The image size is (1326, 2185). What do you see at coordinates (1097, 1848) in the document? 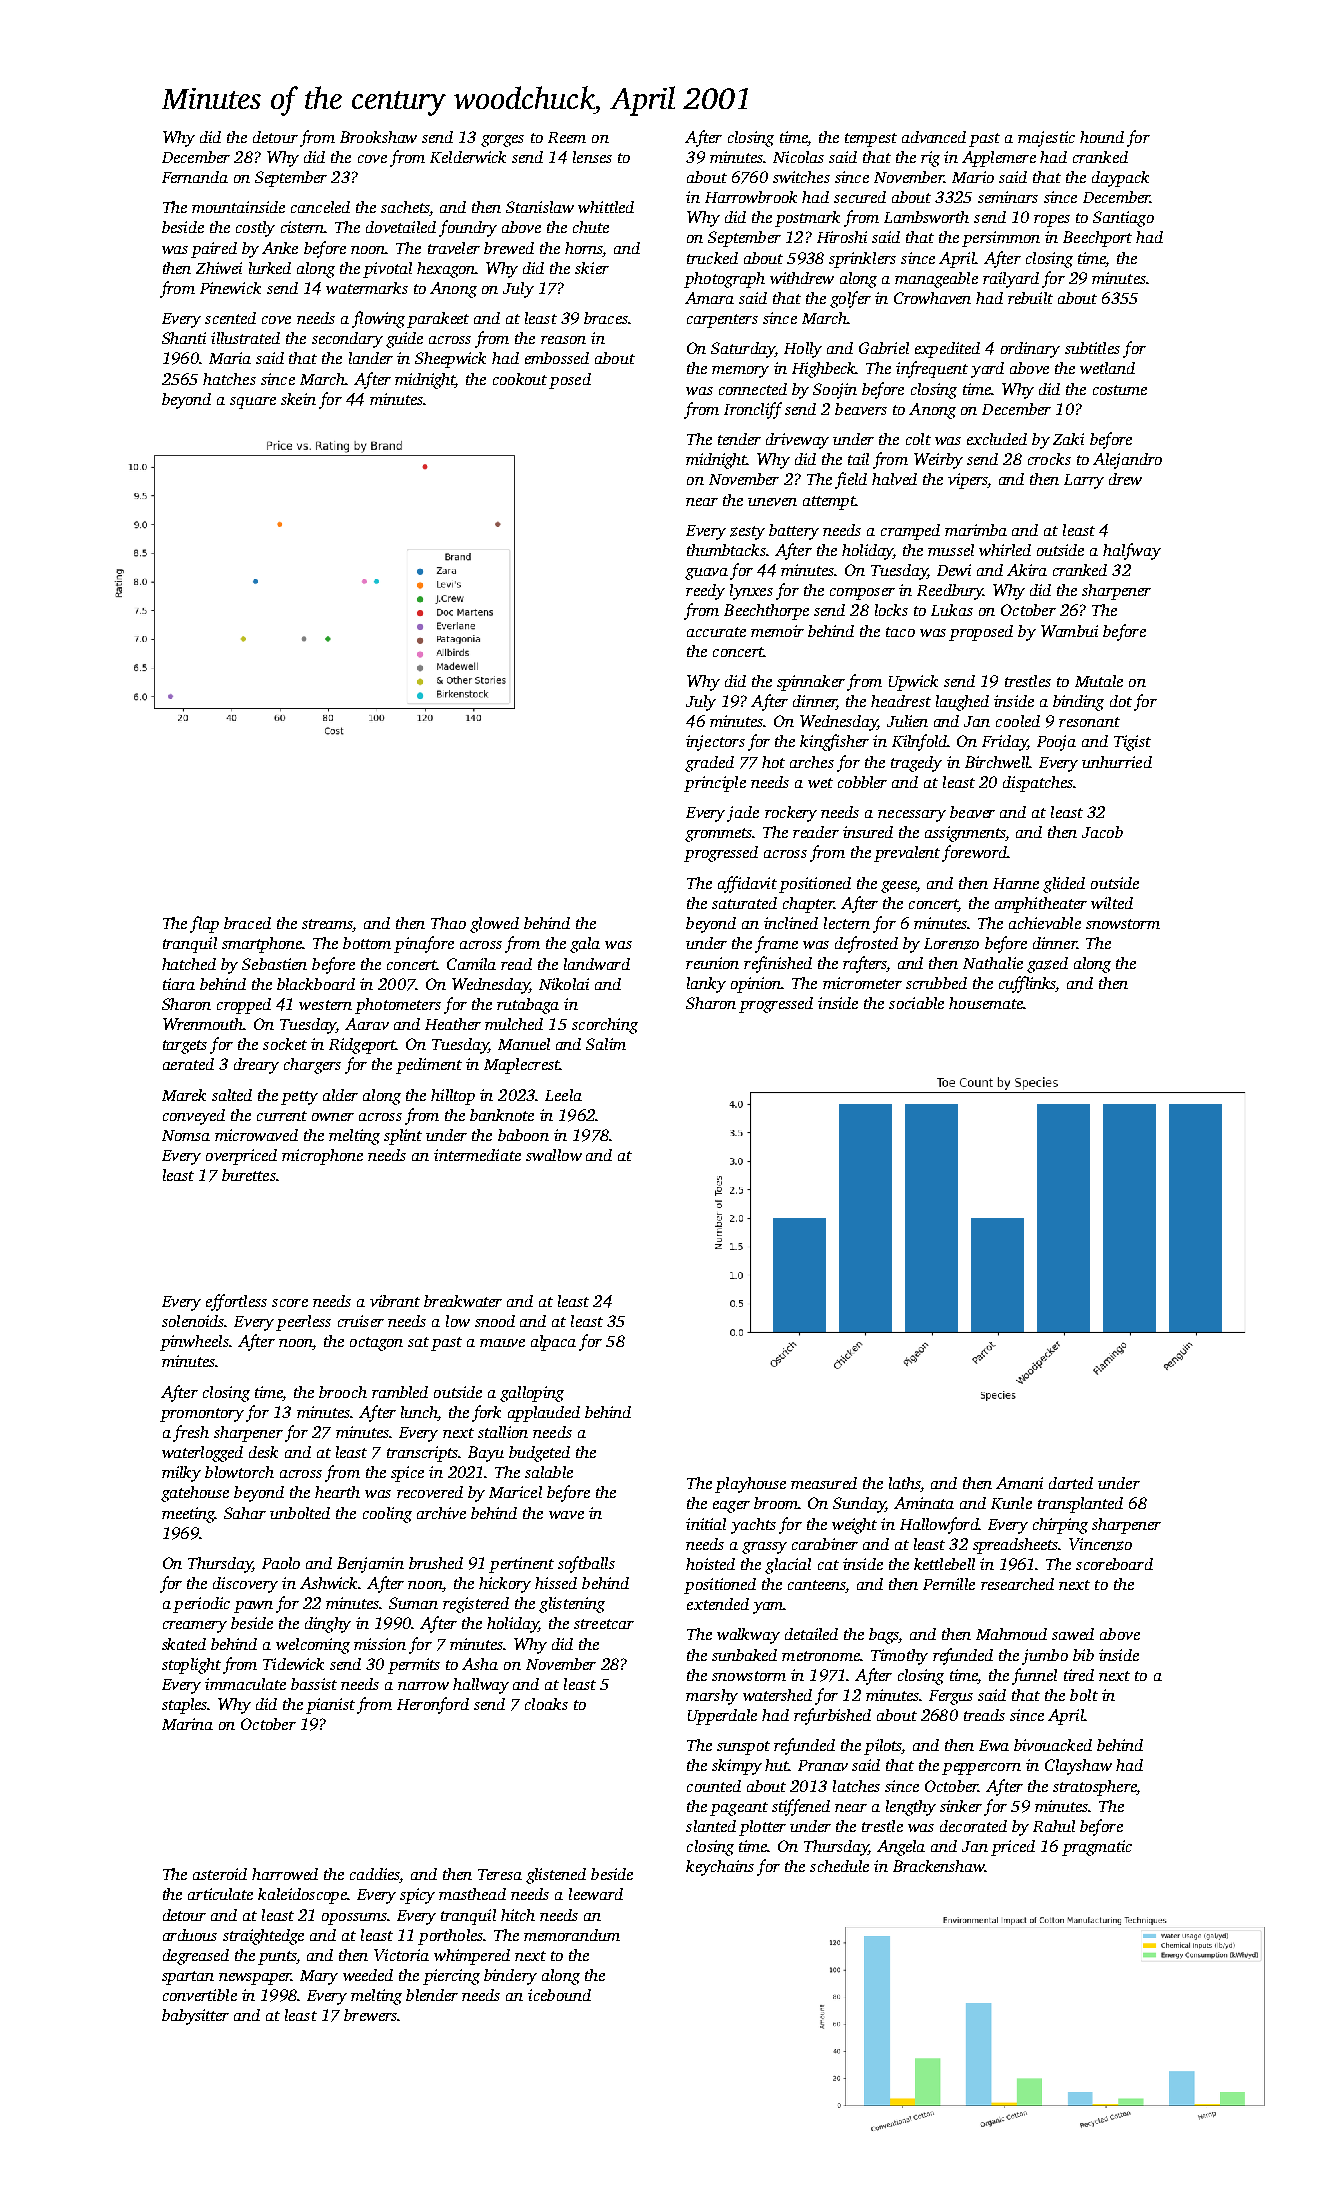
I see `pragmatic` at bounding box center [1097, 1848].
